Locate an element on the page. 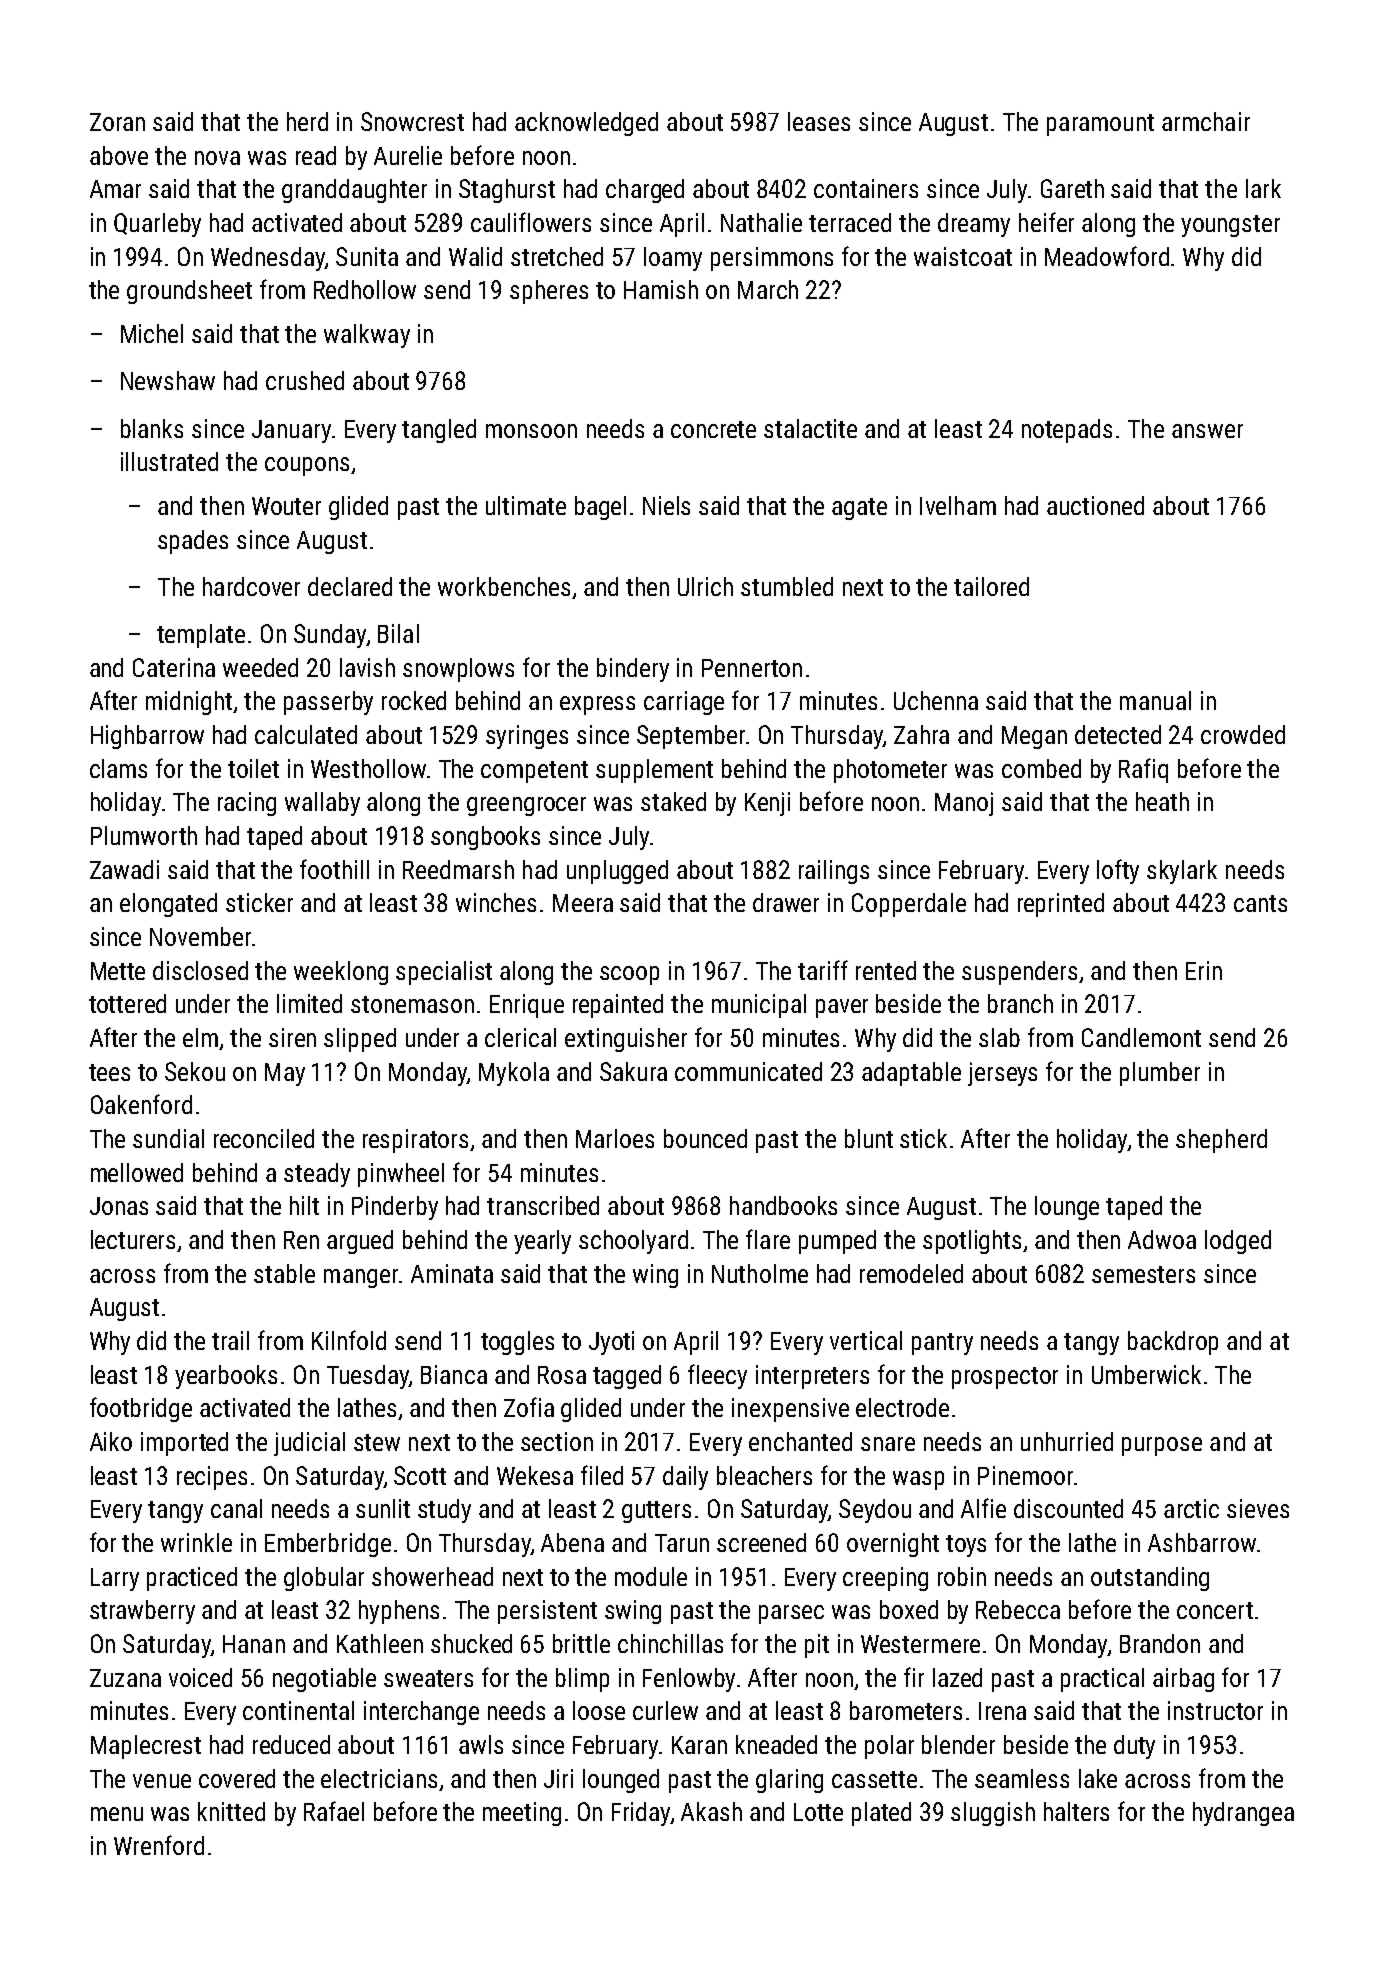 This image has height=1969, width=1386. containers is located at coordinates (866, 188).
